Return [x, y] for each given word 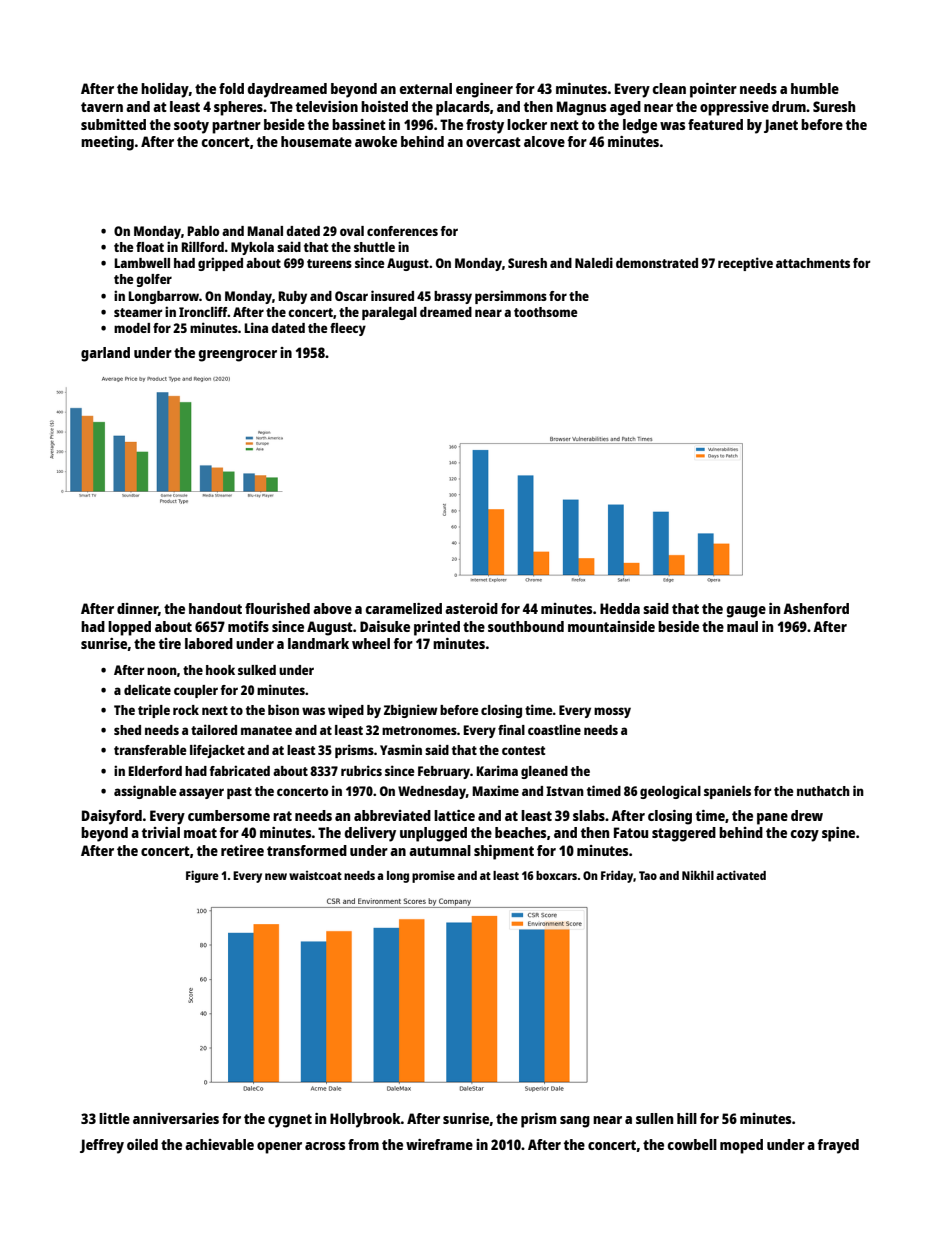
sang [575, 1122]
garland [105, 354]
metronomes [419, 730]
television [327, 106]
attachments [813, 263]
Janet [781, 126]
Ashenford [816, 608]
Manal [265, 231]
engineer [484, 90]
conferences [402, 231]
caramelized [404, 608]
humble [815, 88]
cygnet [290, 1121]
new [276, 876]
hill [687, 1118]
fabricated [240, 770]
